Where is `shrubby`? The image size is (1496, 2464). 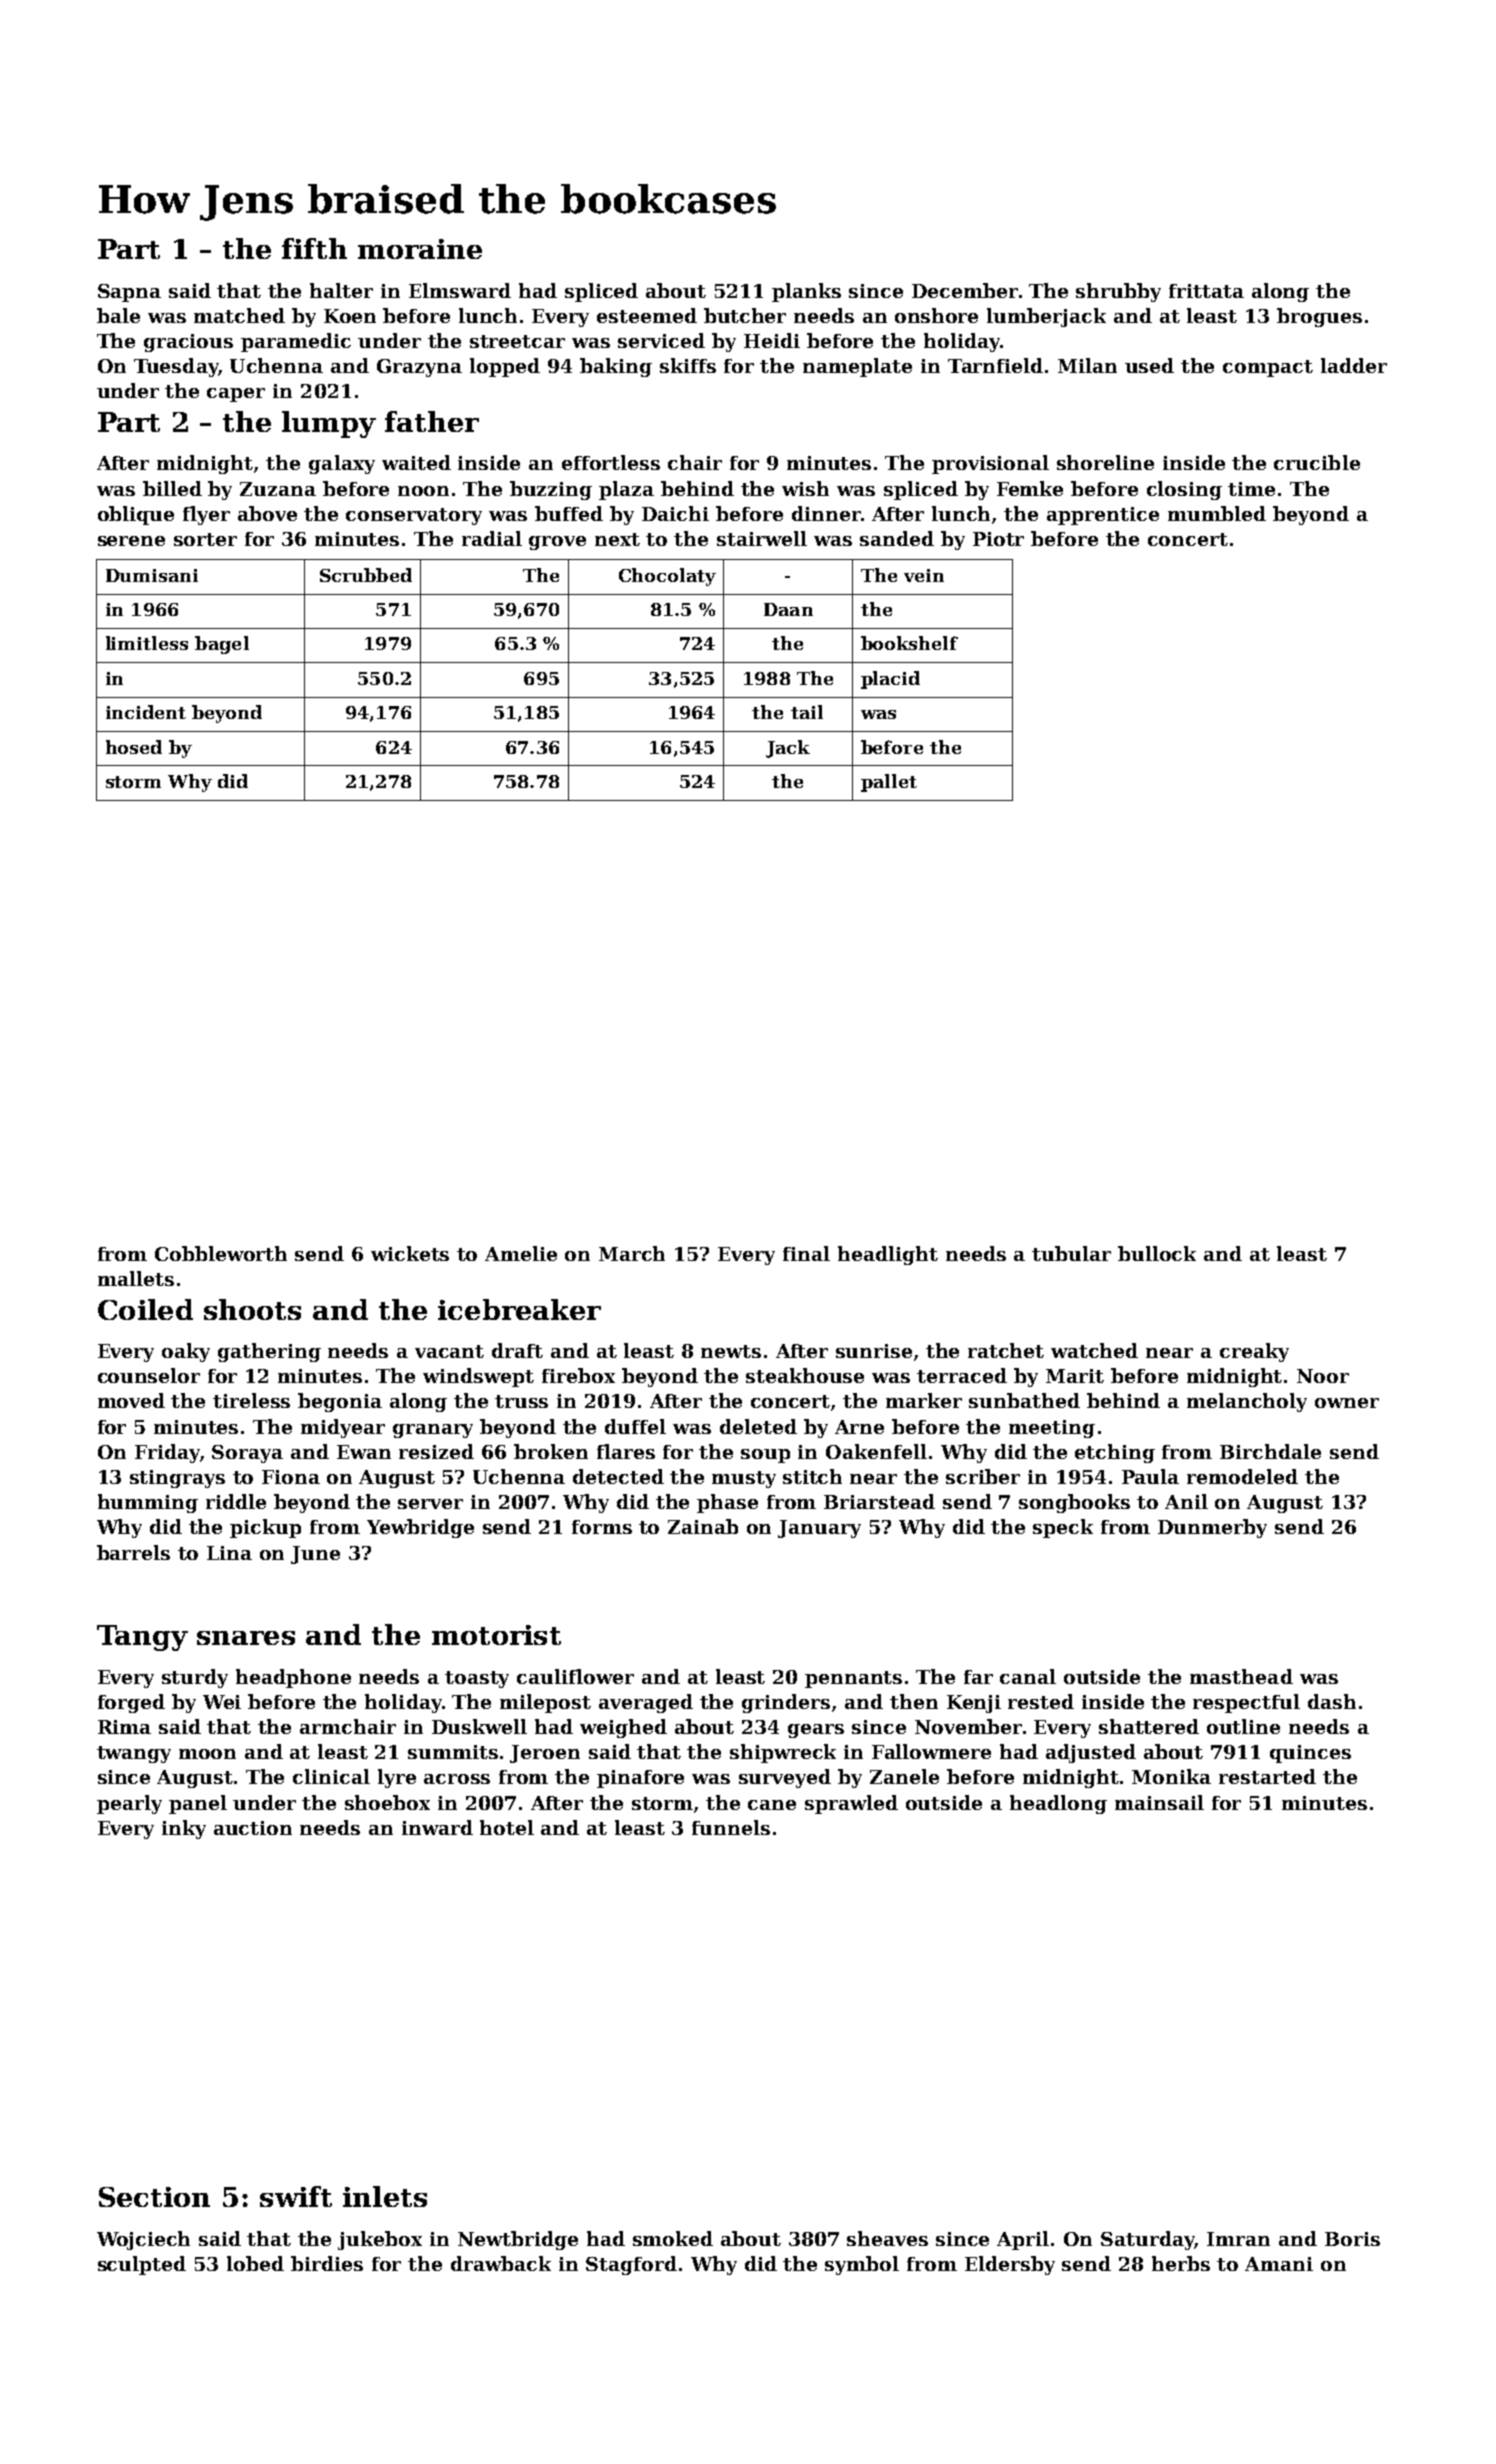 shrubby is located at coordinates (1118, 292).
